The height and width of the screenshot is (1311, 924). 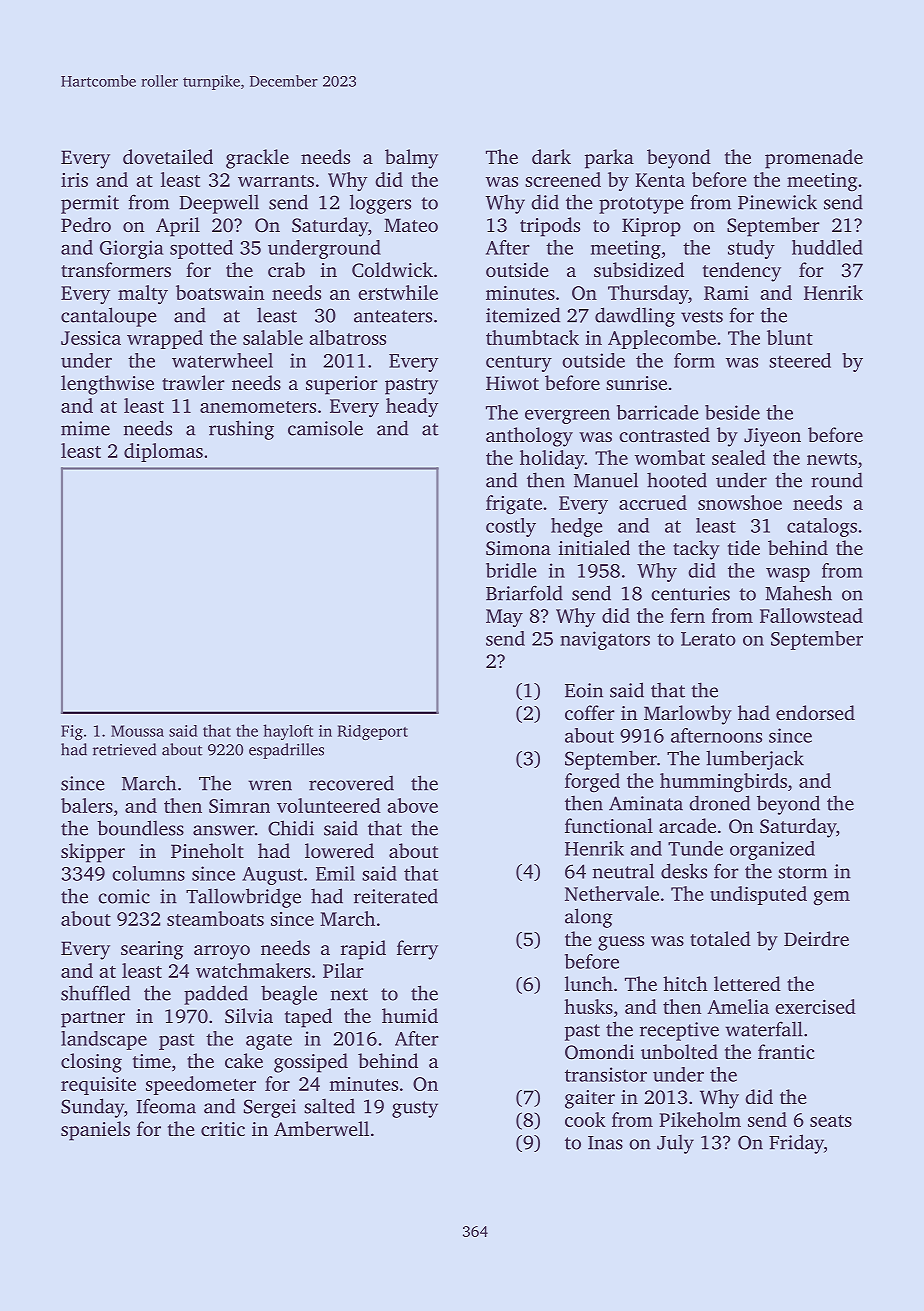 I want to click on bridle, so click(x=511, y=570).
